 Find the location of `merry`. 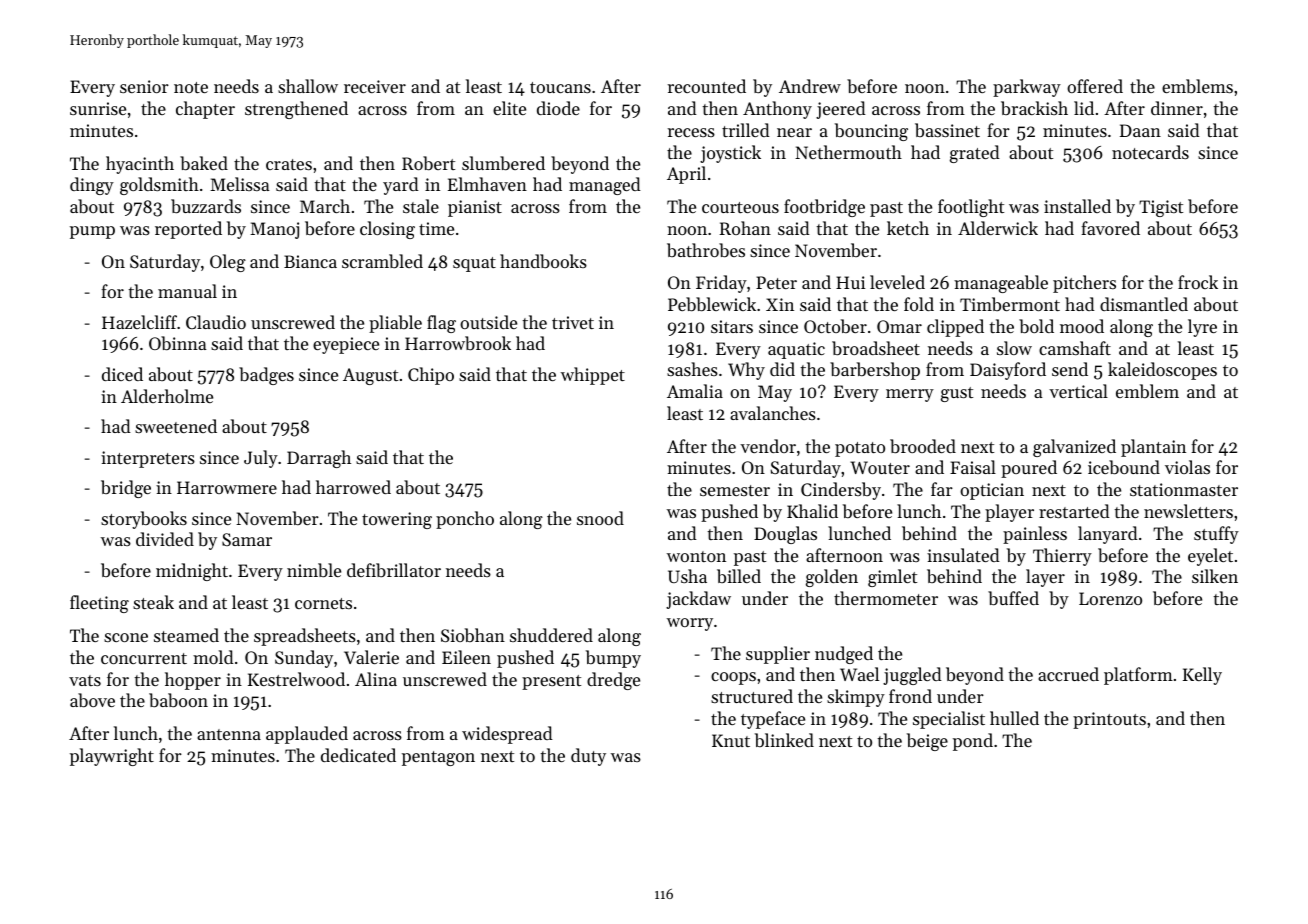

merry is located at coordinates (910, 395).
